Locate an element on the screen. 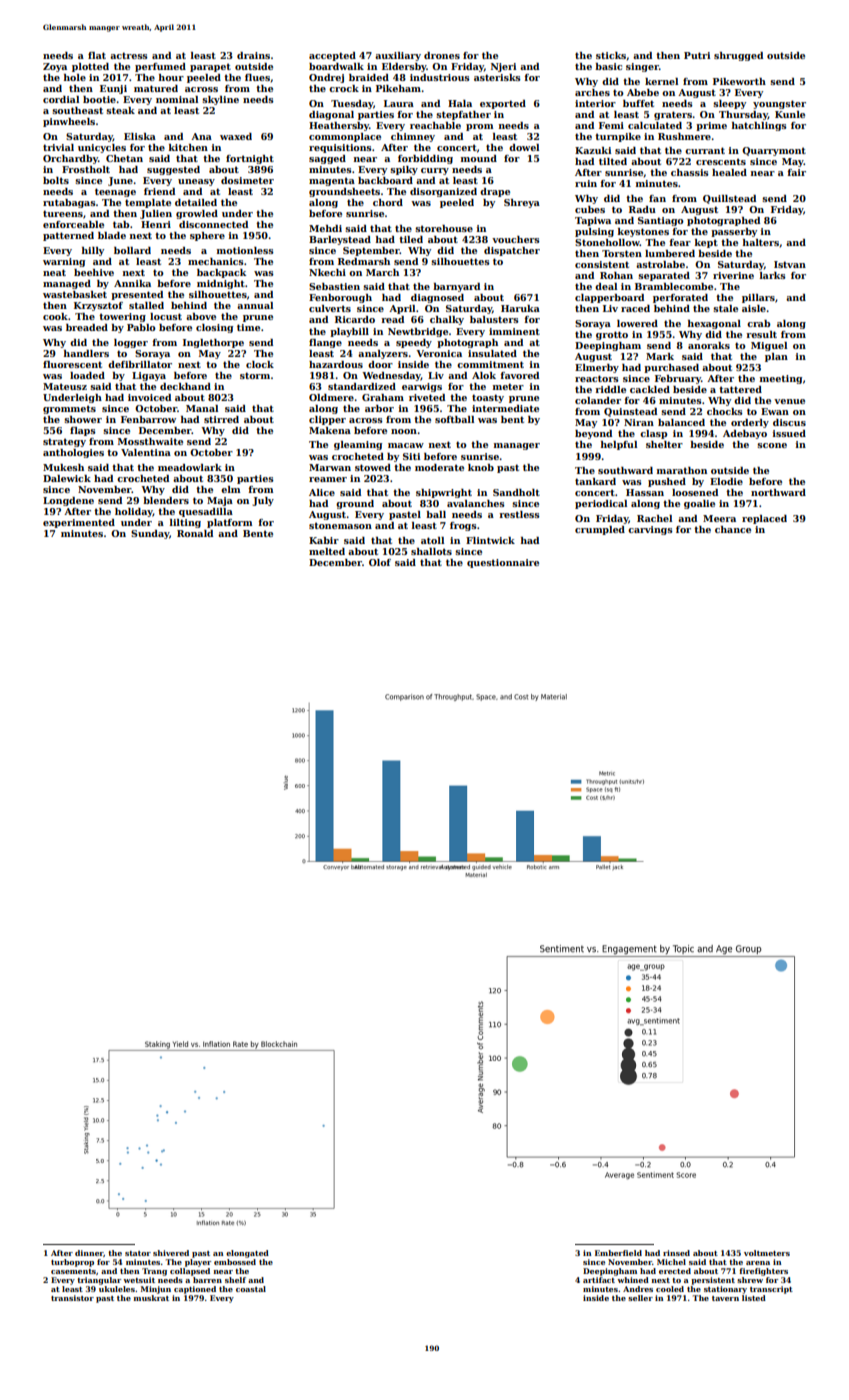  rinsed is located at coordinates (676, 1253).
